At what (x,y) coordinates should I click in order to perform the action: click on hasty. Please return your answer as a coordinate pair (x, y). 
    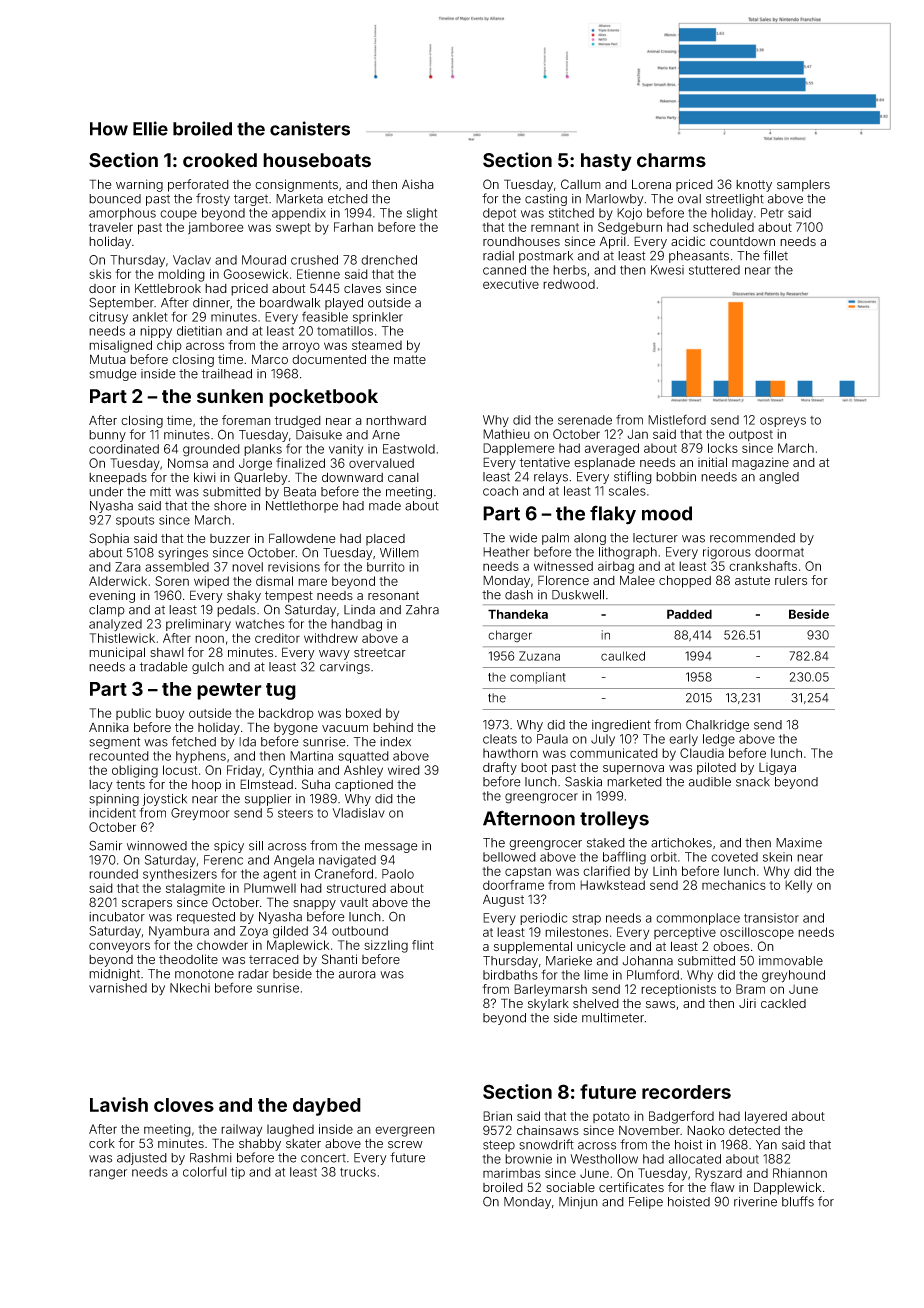
    Looking at the image, I should click on (606, 162).
